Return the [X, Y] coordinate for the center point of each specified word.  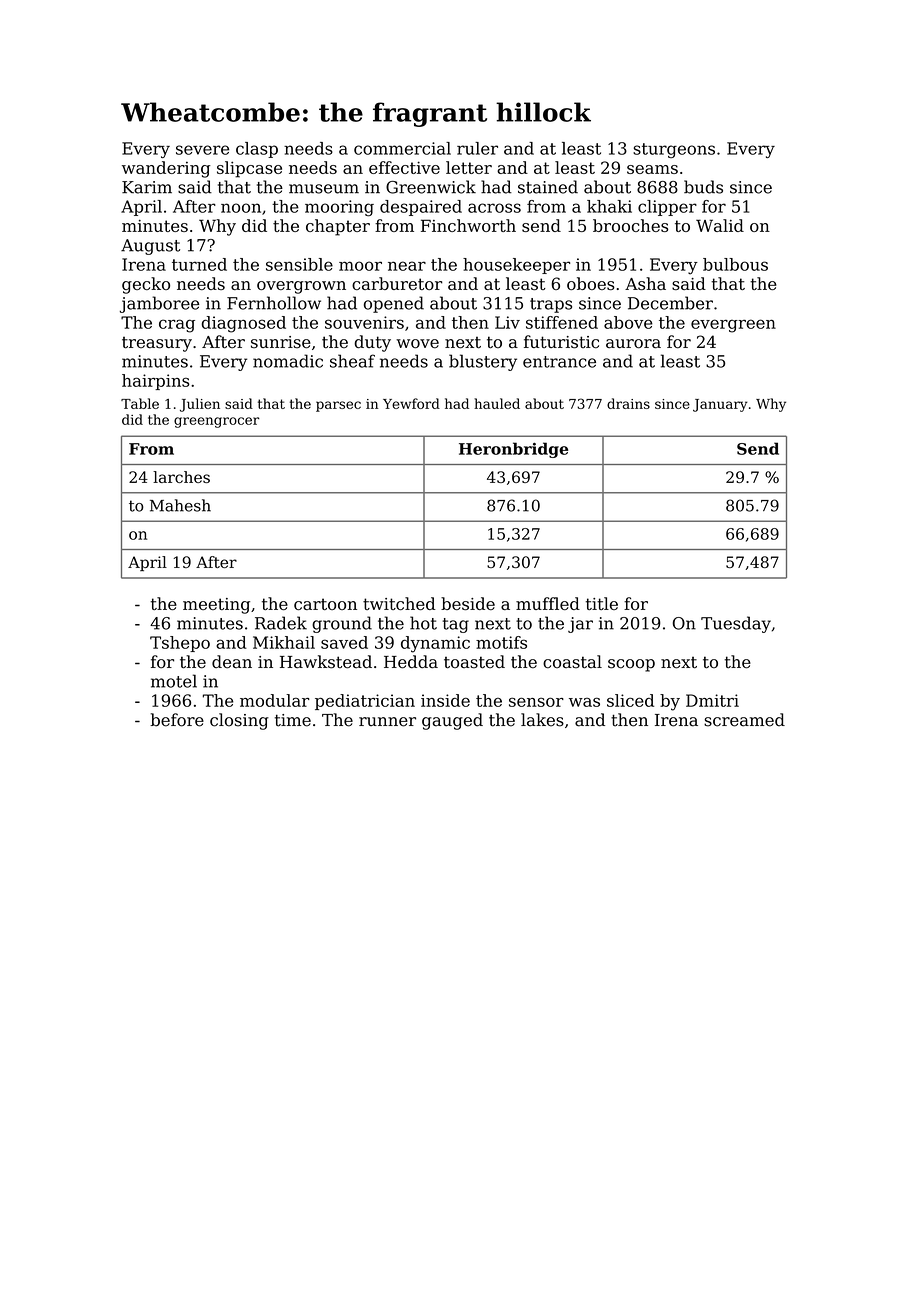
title [602, 603]
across [494, 208]
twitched [399, 603]
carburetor [397, 283]
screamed [744, 720]
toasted [474, 662]
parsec [338, 406]
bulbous [735, 264]
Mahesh [180, 505]
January [720, 405]
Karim [147, 187]
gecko [146, 285]
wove [417, 344]
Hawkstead [326, 662]
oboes [591, 283]
